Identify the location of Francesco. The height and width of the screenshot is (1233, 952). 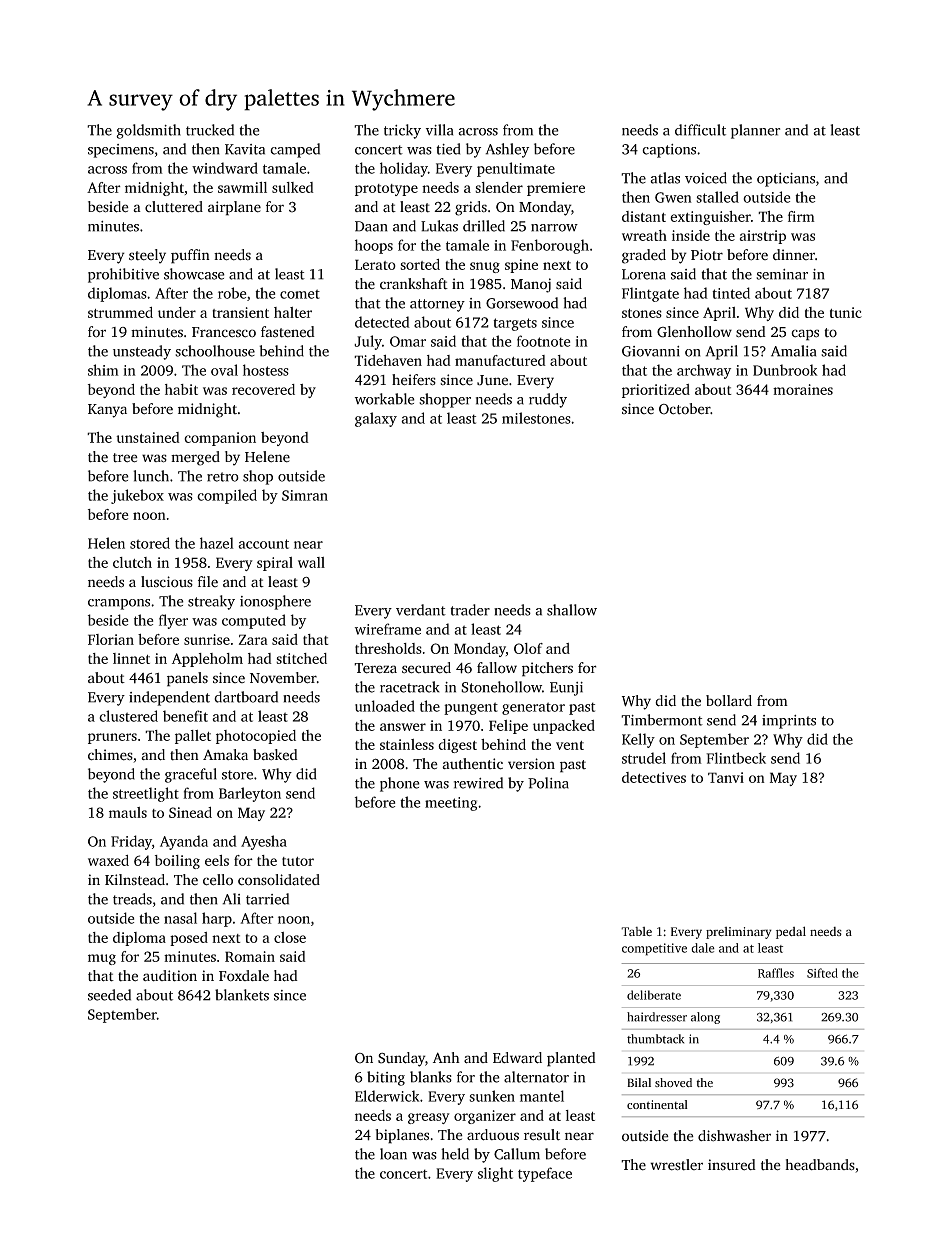
(224, 332).
